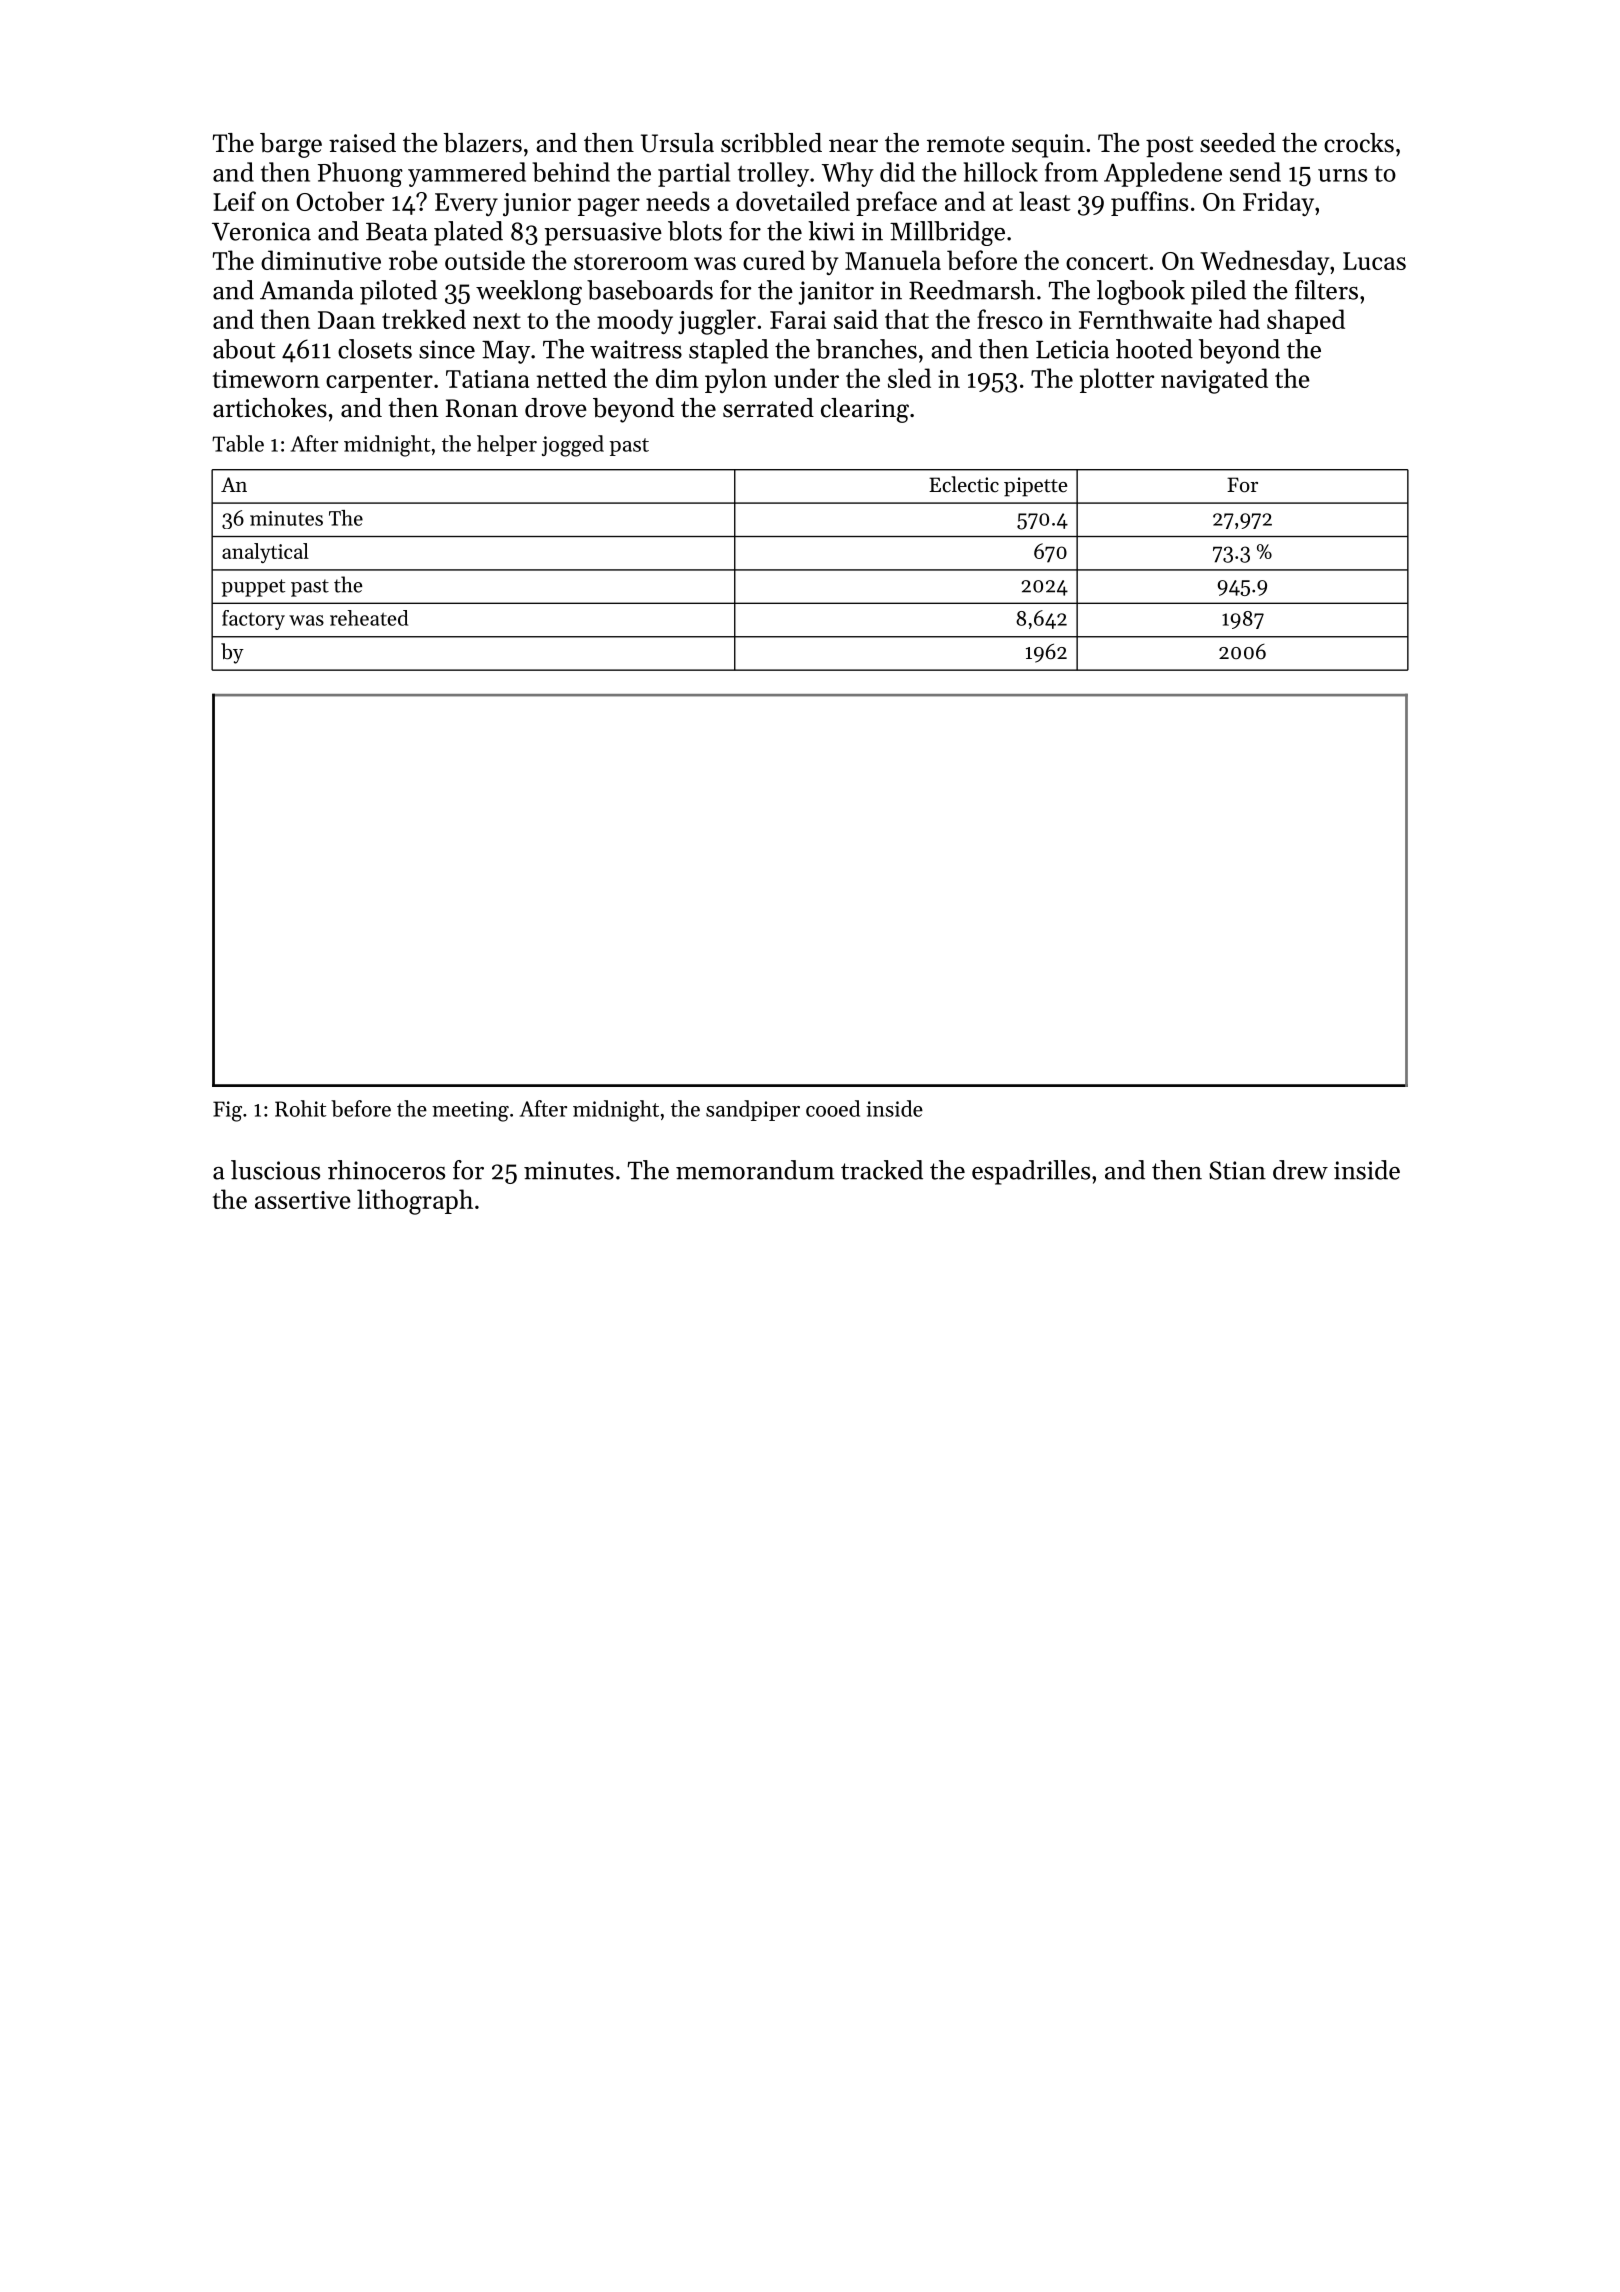  I want to click on reheated, so click(369, 618).
